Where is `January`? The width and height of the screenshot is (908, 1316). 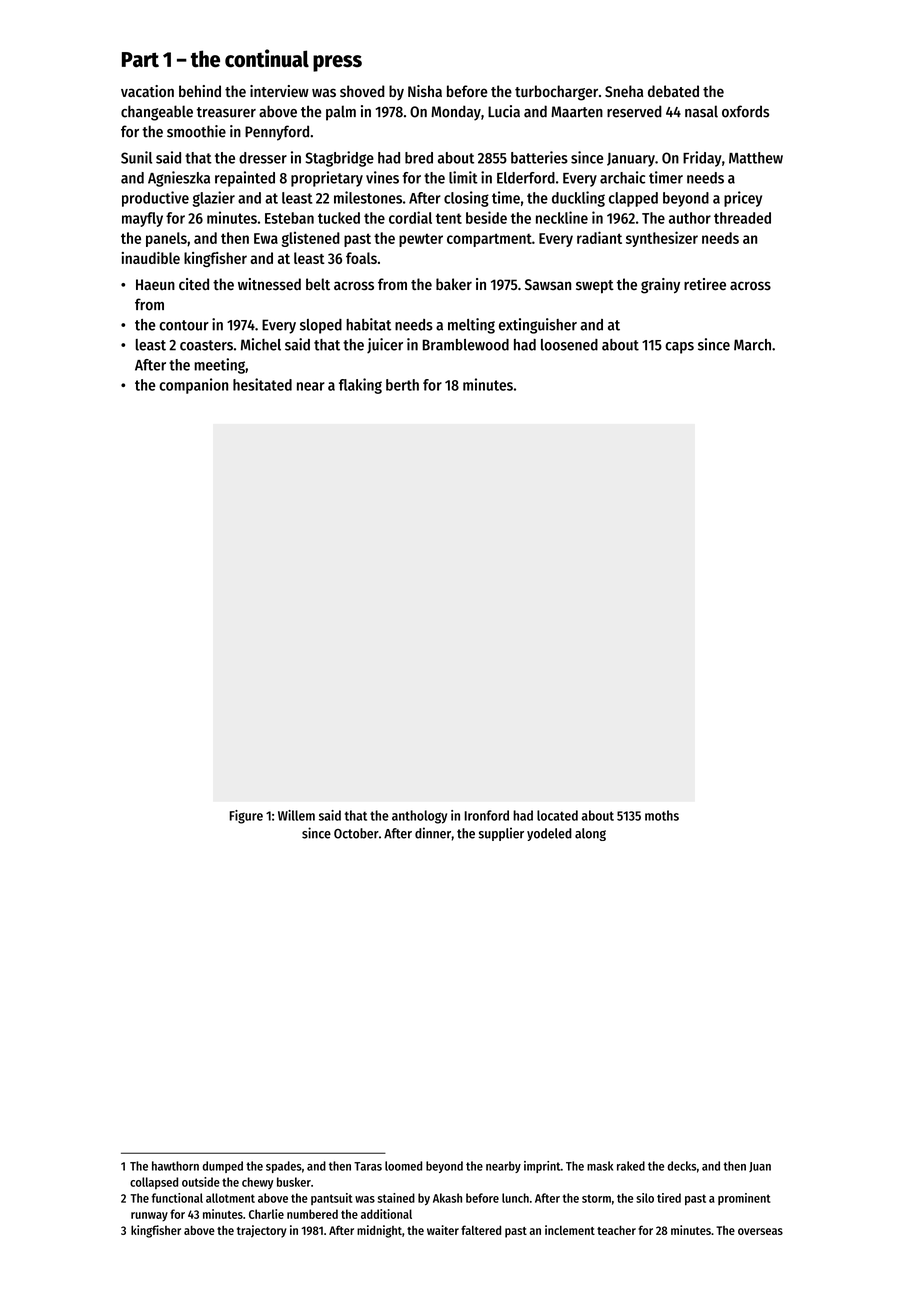
January is located at coordinates (631, 160).
